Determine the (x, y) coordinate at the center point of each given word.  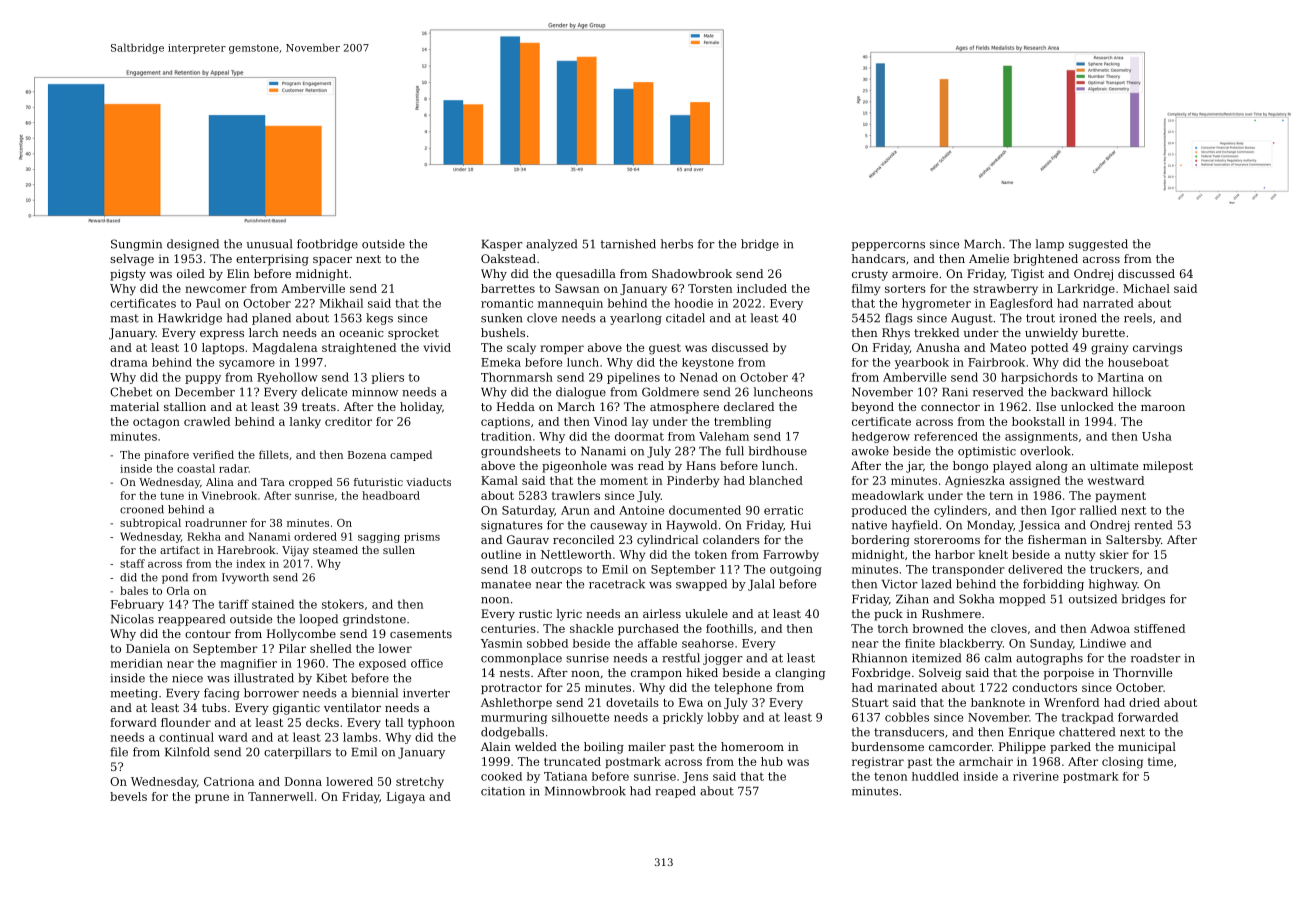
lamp (1049, 245)
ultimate (1114, 465)
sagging (379, 538)
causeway (618, 527)
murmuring (514, 718)
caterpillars (297, 753)
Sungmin (136, 245)
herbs (677, 244)
